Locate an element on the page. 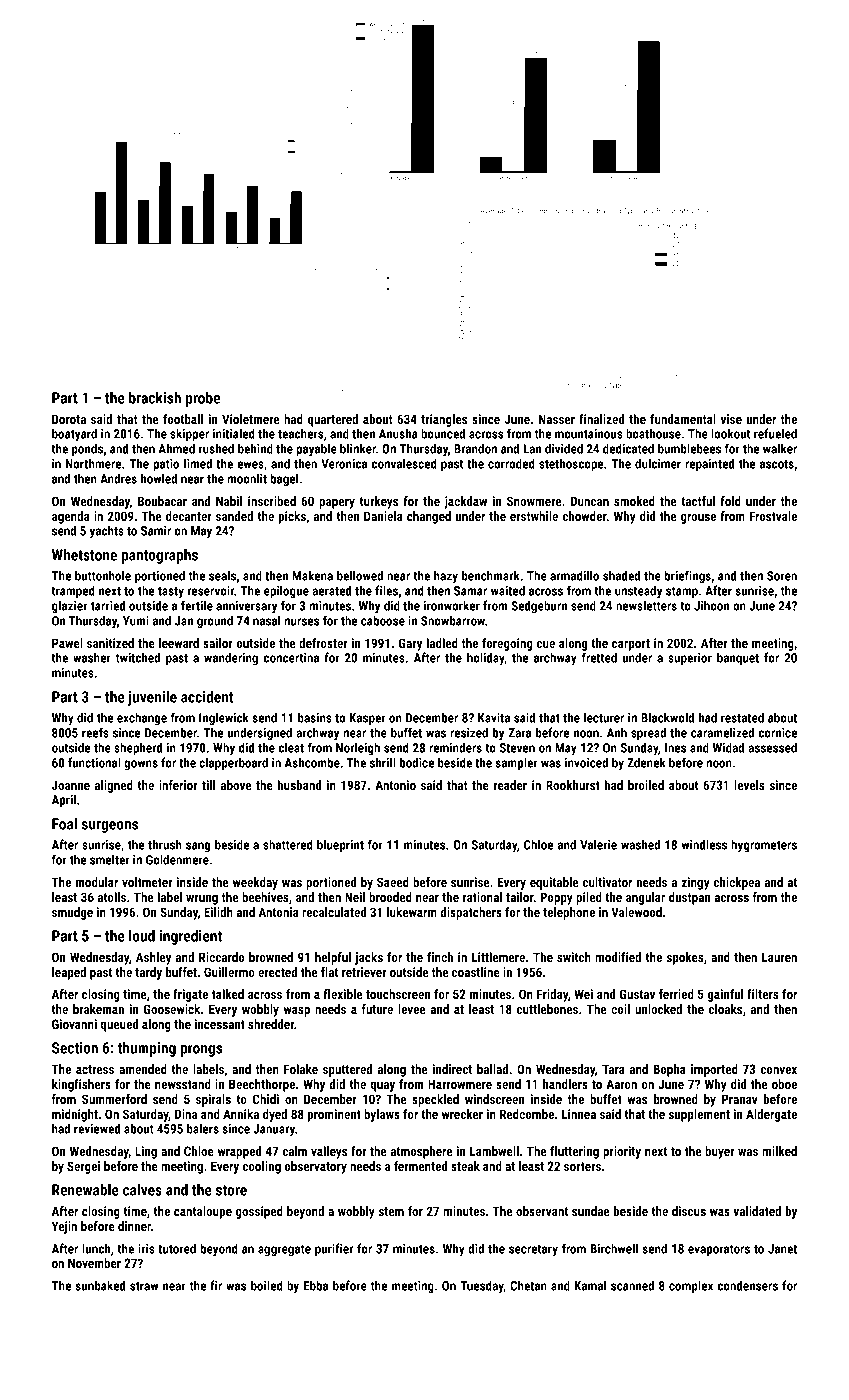  midnight is located at coordinates (75, 1115).
